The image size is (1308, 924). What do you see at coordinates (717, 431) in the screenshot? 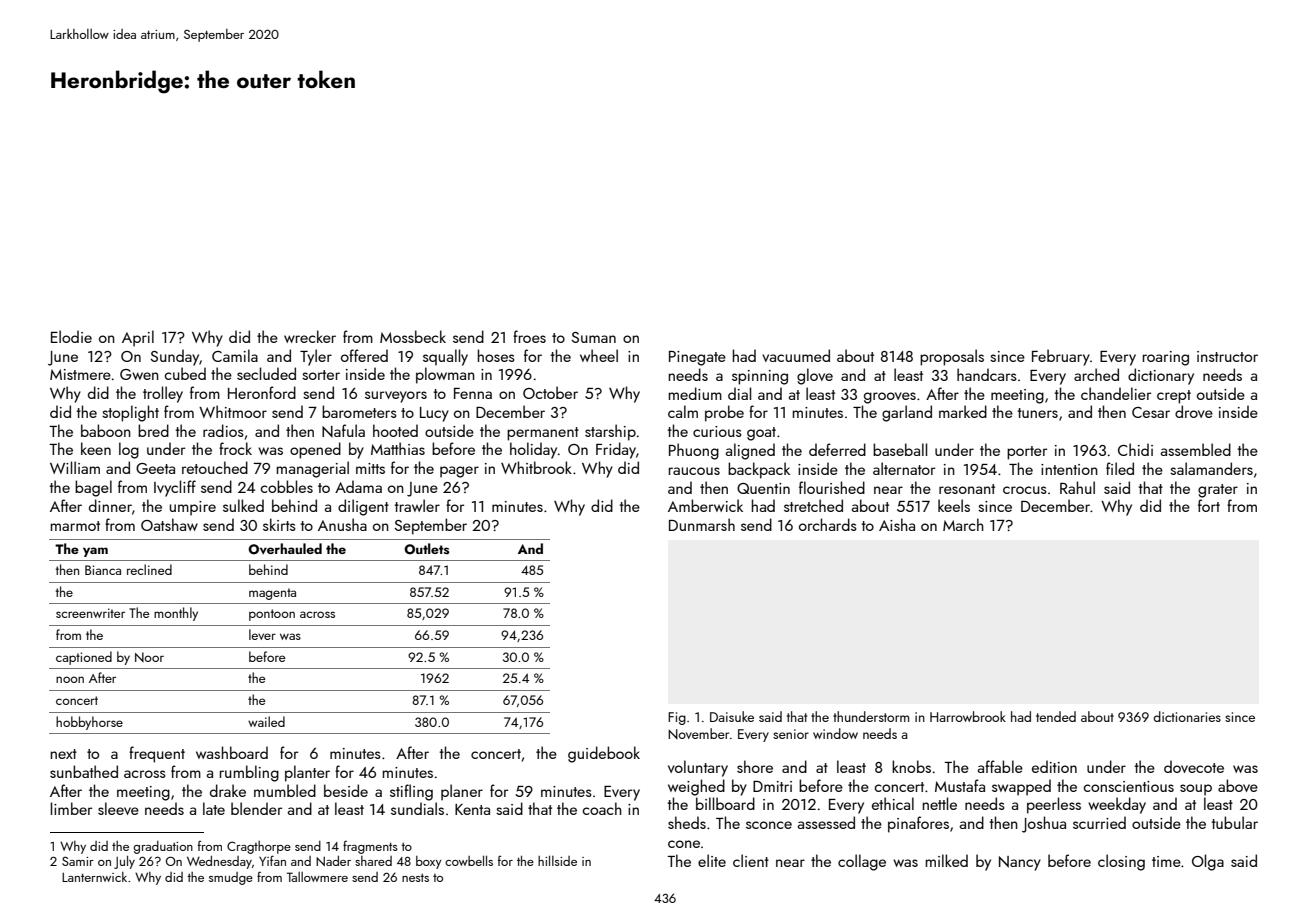
I see `curious` at bounding box center [717, 431].
